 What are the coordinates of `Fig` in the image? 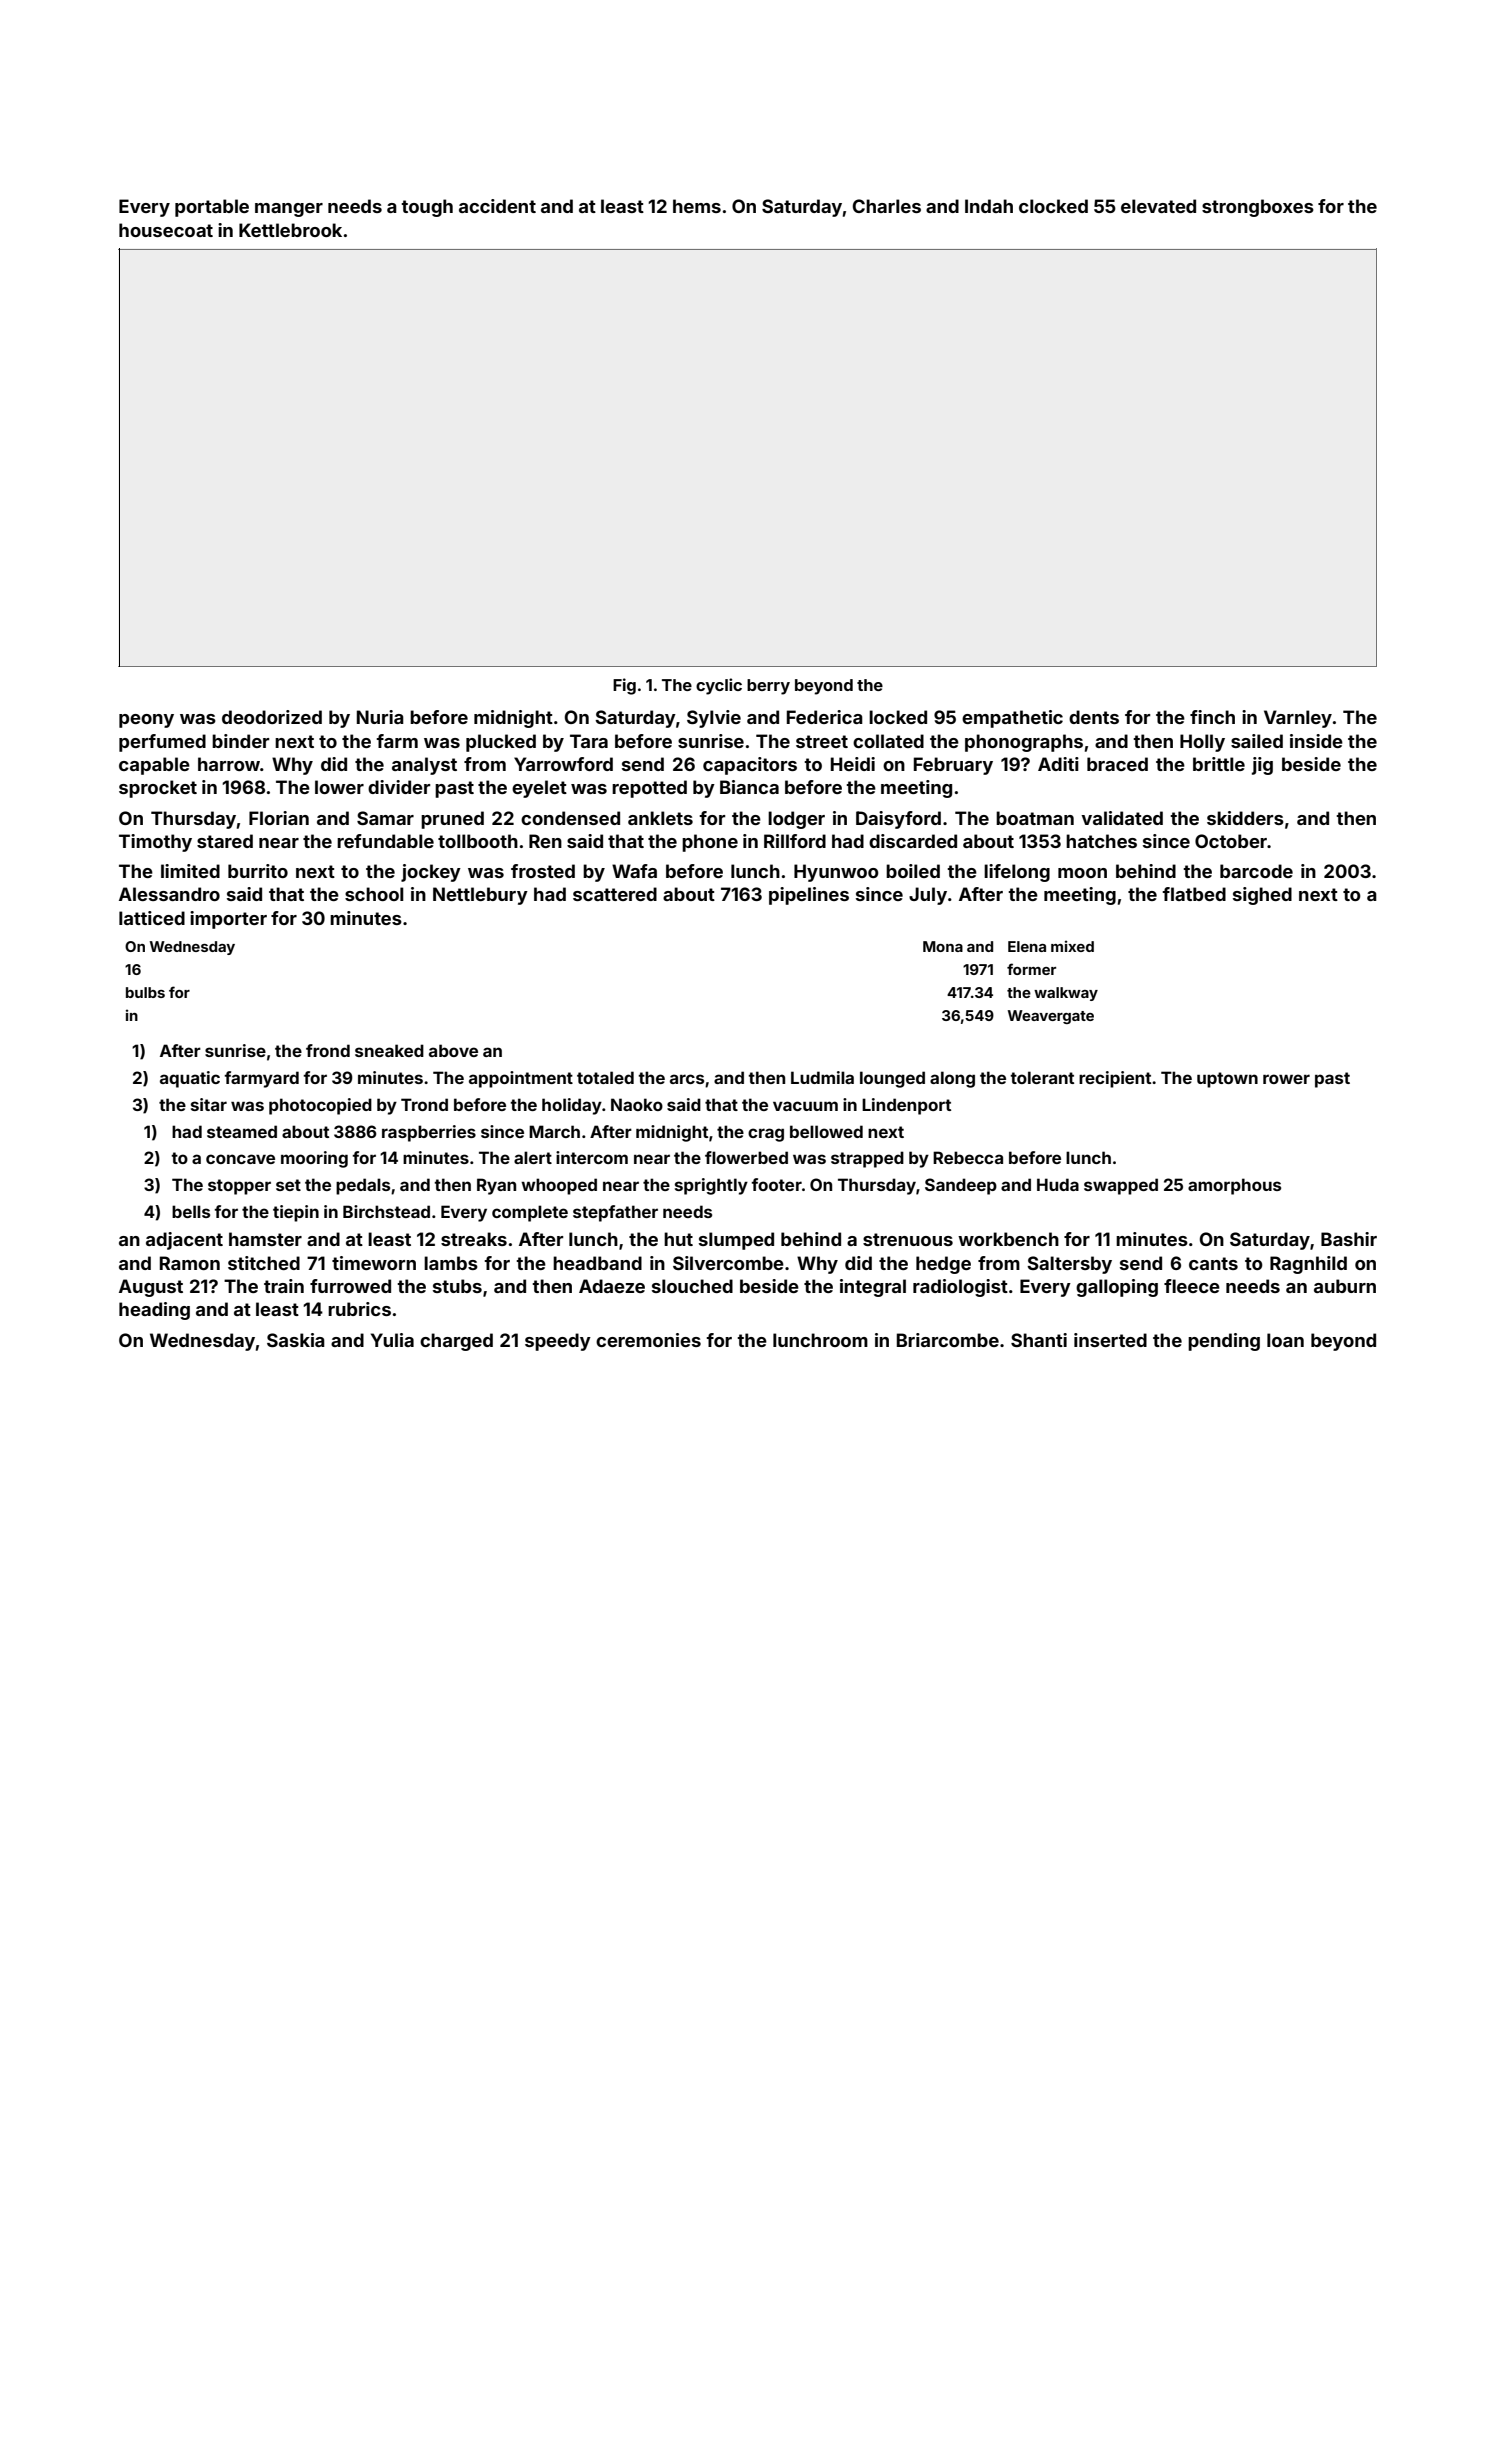 It's located at (624, 686).
